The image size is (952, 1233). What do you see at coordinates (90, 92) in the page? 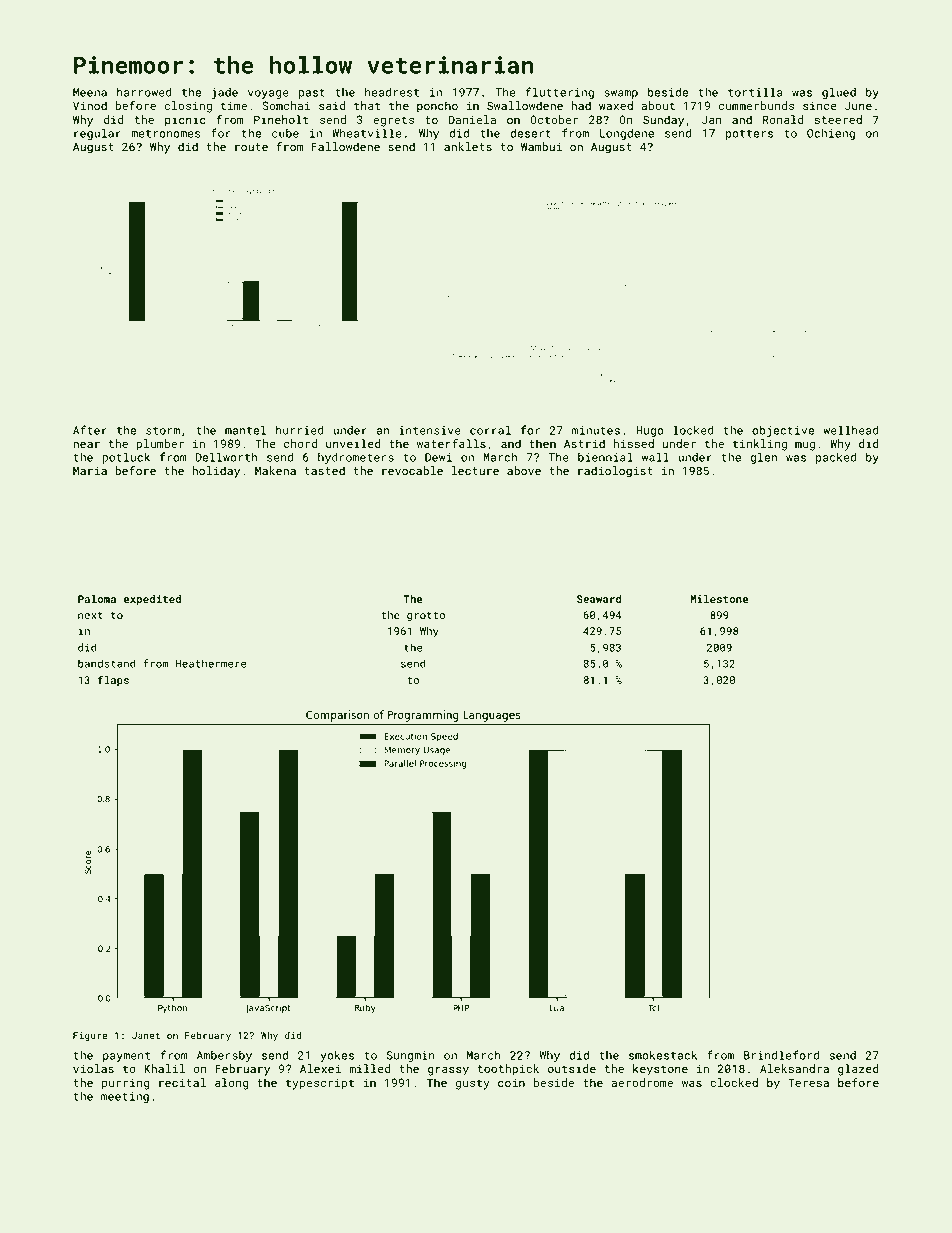
I see `Meena` at bounding box center [90, 92].
